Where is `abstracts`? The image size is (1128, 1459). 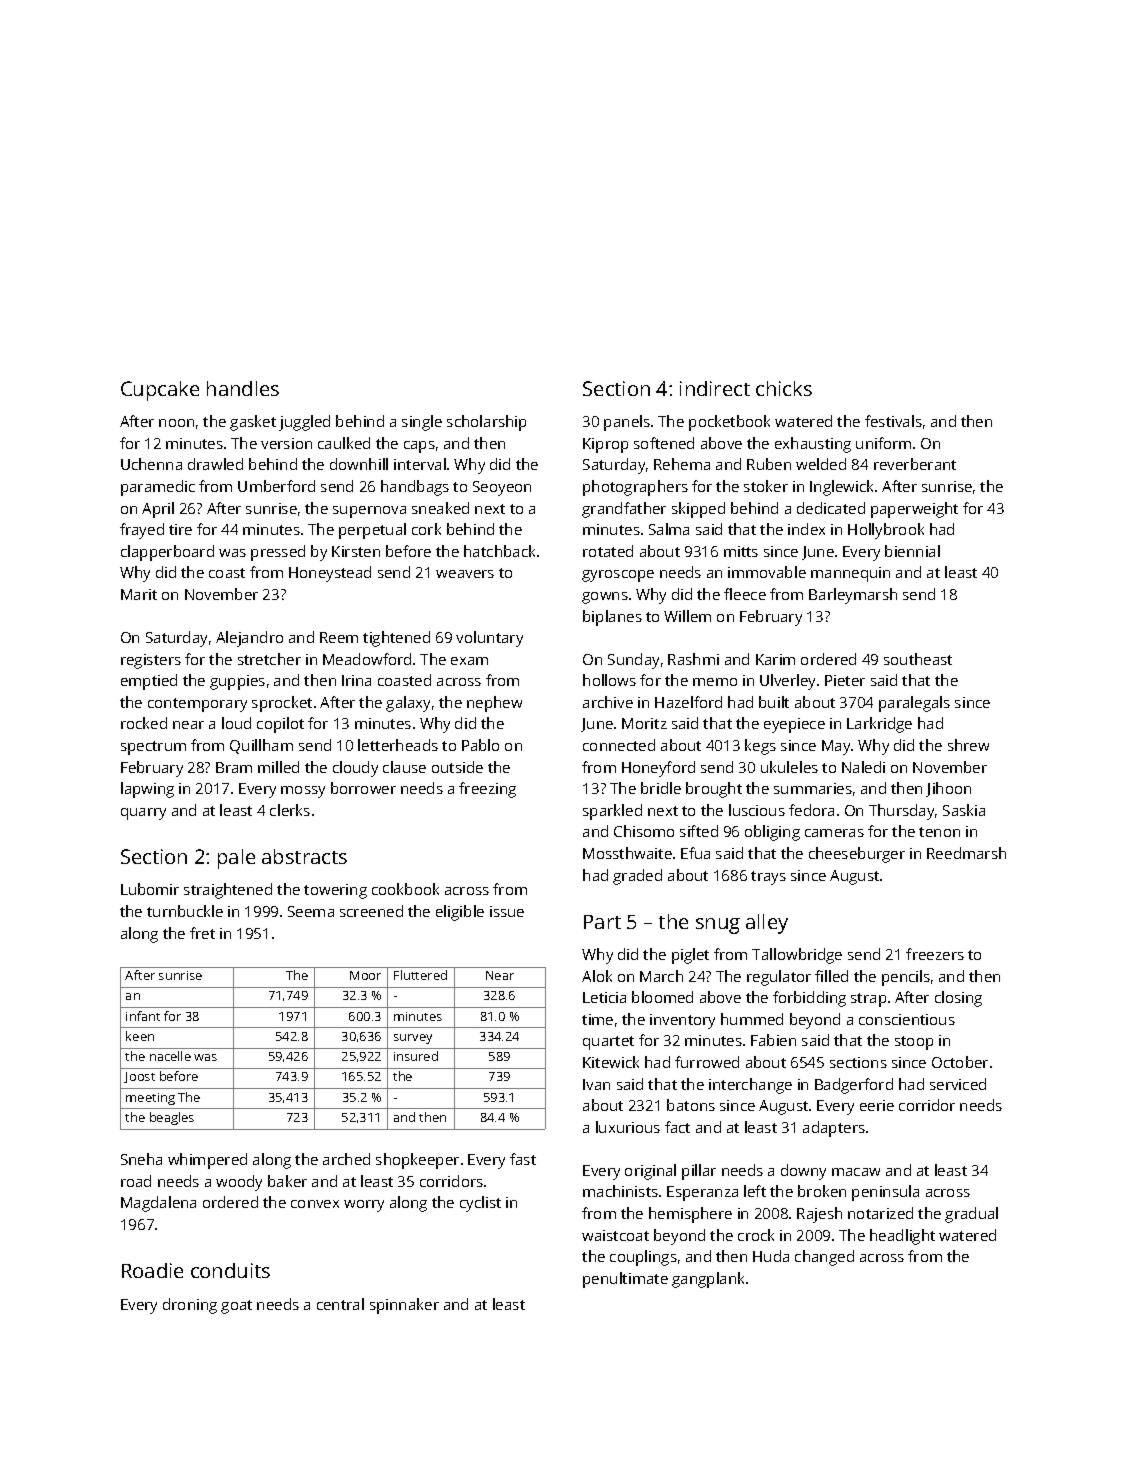 abstracts is located at coordinates (304, 856).
